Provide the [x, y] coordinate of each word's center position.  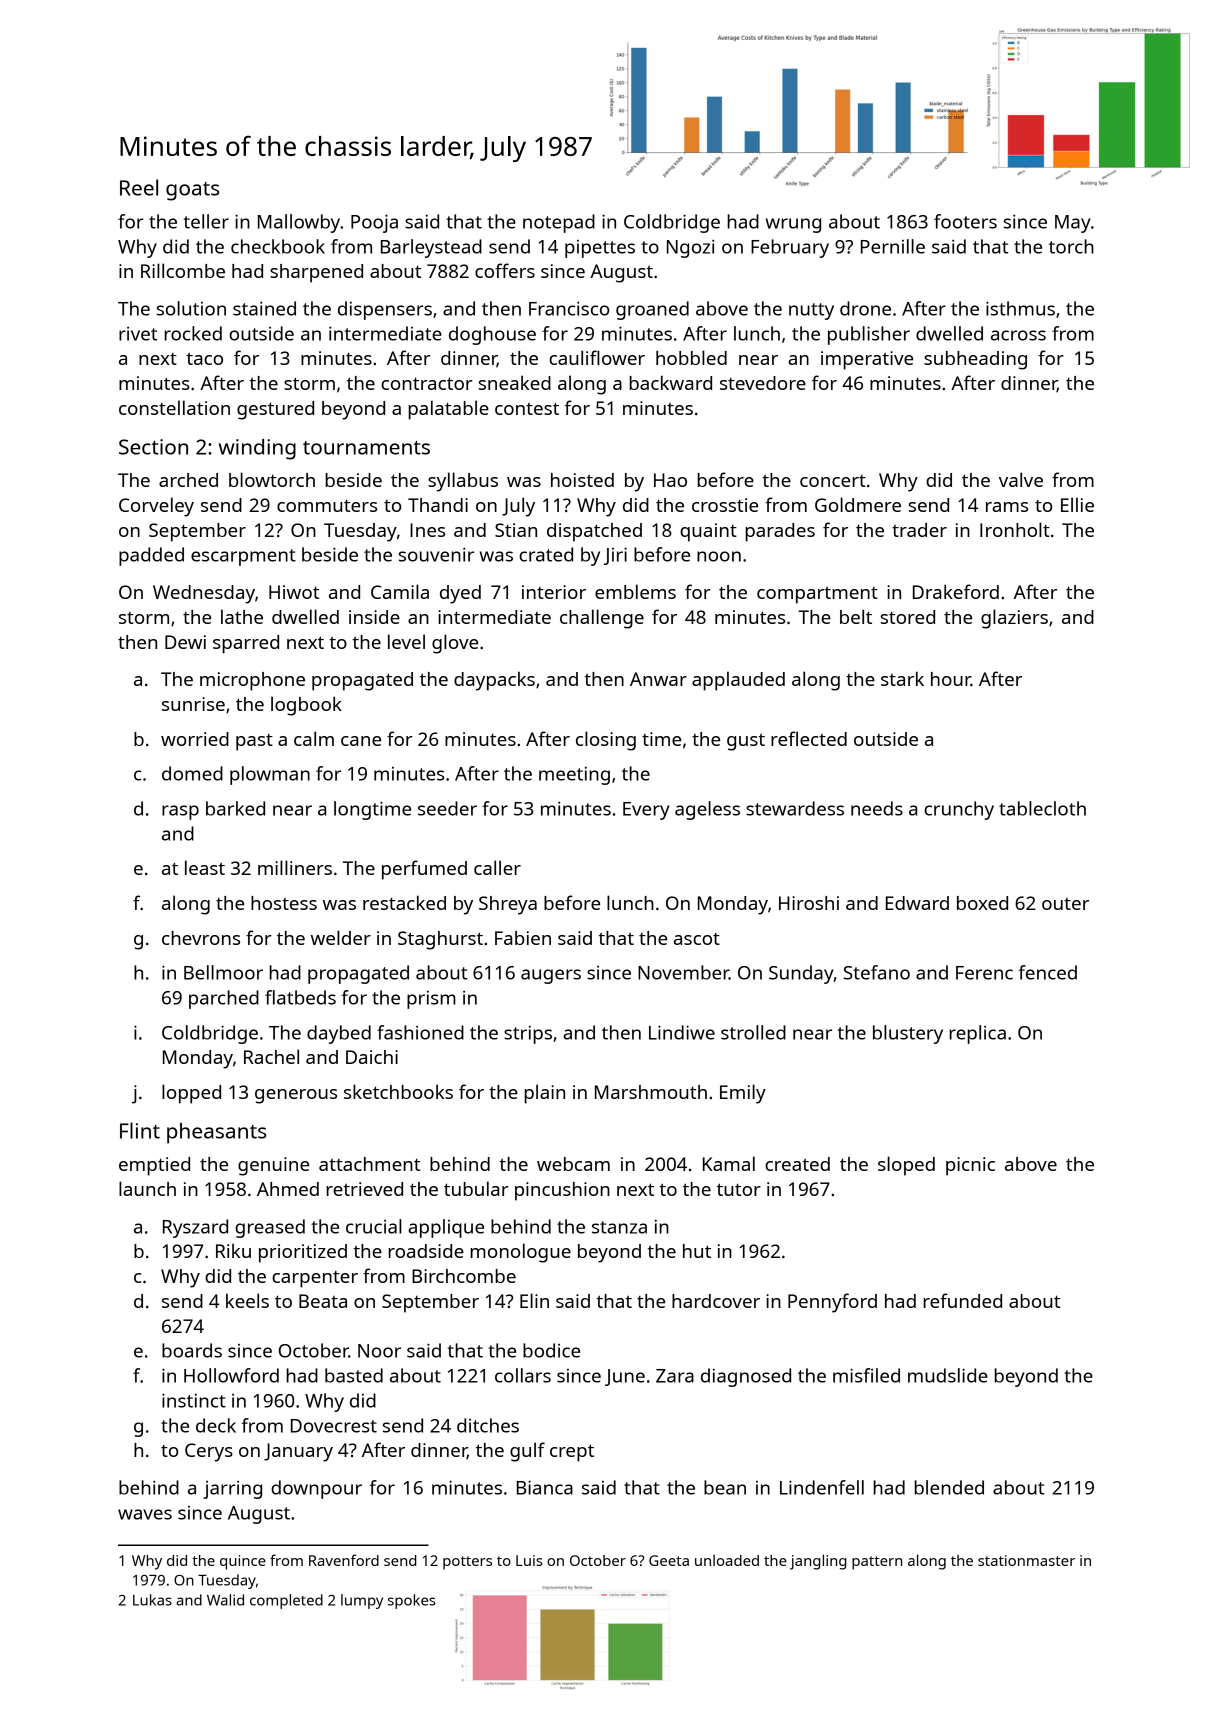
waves [145, 1514]
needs [877, 808]
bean [725, 1487]
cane [361, 741]
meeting [574, 775]
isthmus [1020, 308]
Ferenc [984, 973]
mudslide [948, 1375]
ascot [697, 939]
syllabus [463, 482]
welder [341, 937]
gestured [275, 410]
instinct [194, 1400]
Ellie [1077, 504]
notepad [559, 223]
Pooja [374, 223]
